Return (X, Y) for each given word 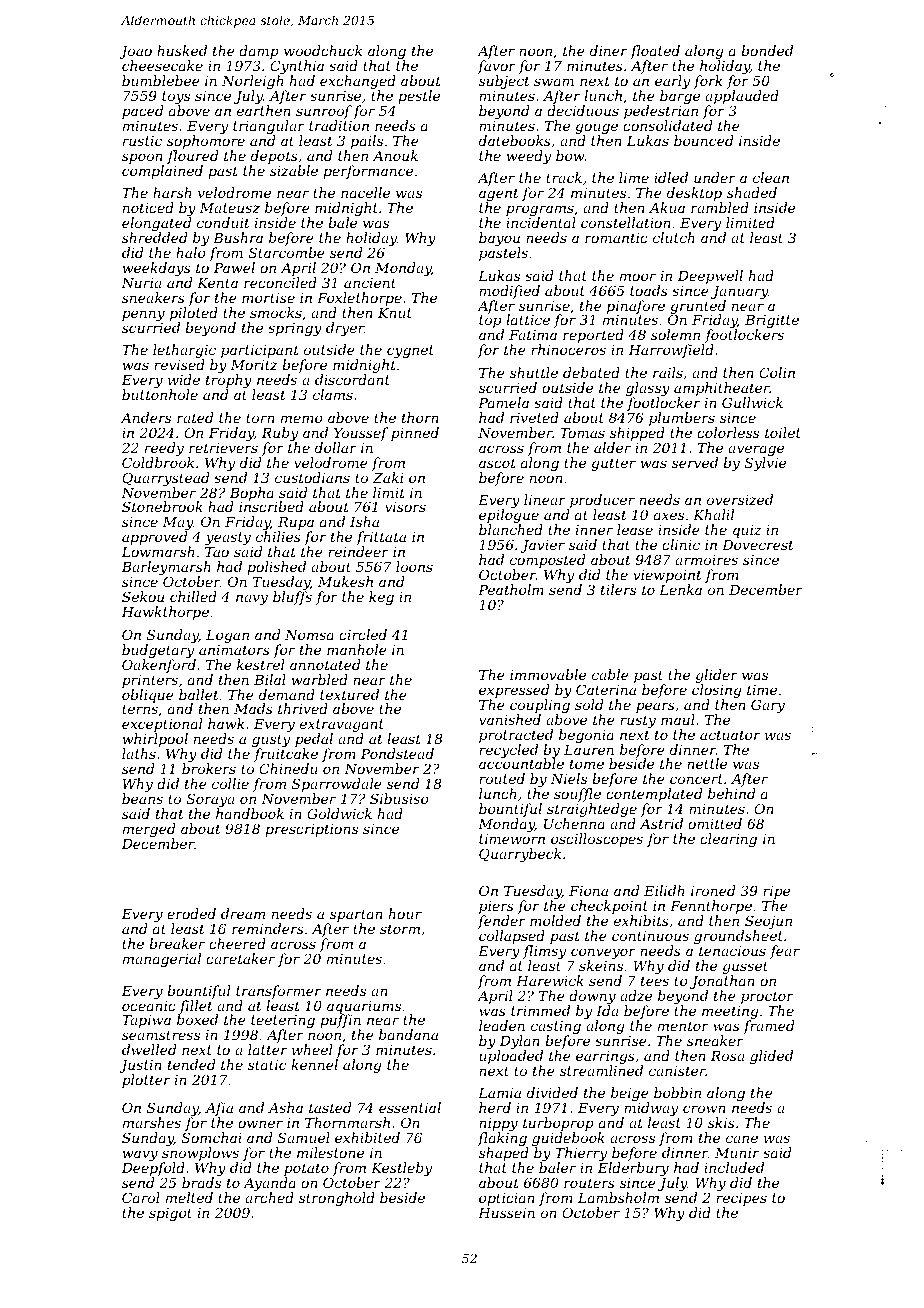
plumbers (682, 419)
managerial (162, 960)
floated (655, 52)
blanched (511, 529)
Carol (141, 1197)
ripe (776, 892)
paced (142, 112)
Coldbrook (158, 462)
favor (497, 67)
